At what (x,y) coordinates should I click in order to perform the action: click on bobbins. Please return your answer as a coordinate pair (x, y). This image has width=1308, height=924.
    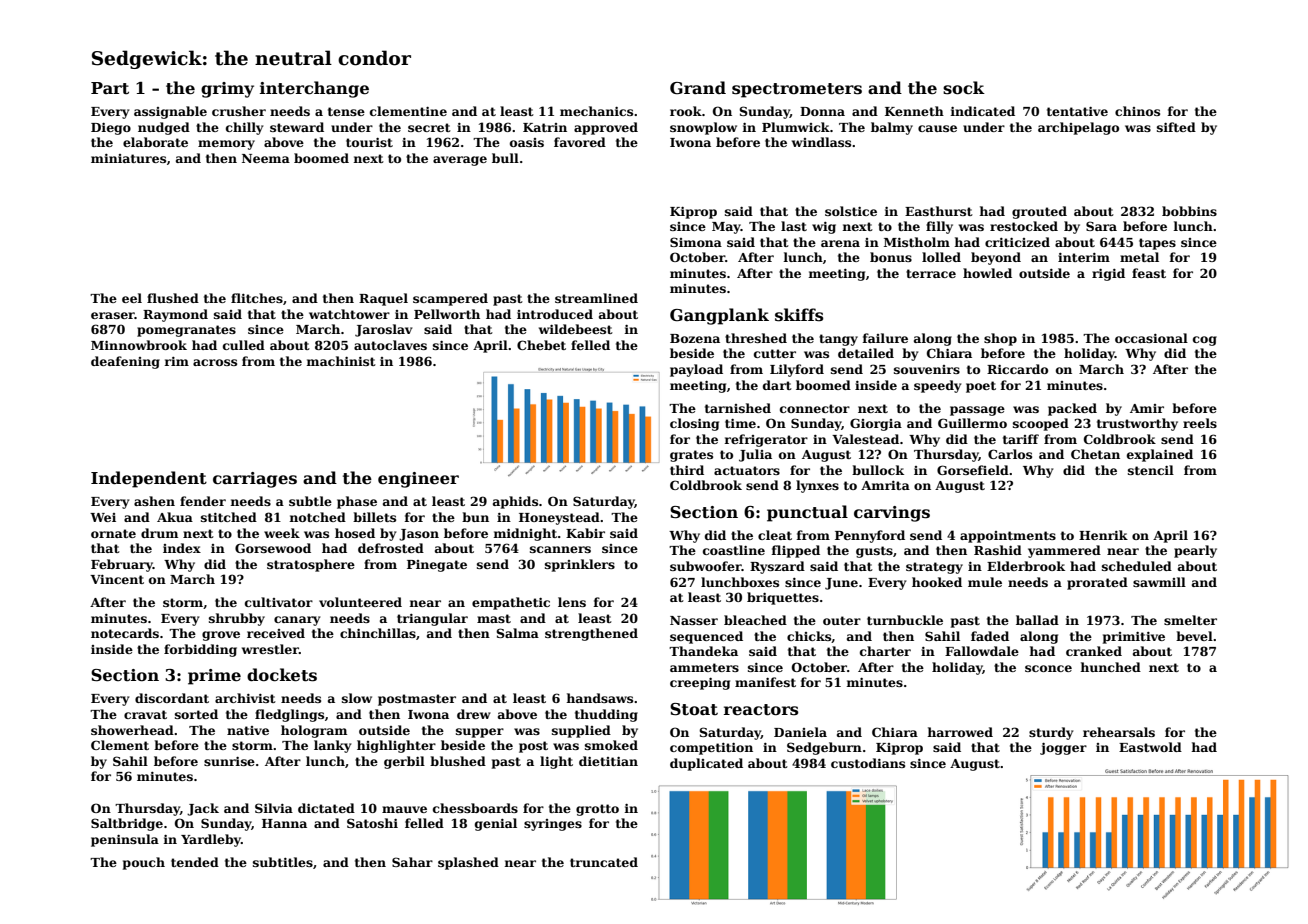
    Looking at the image, I should click on (1189, 211).
